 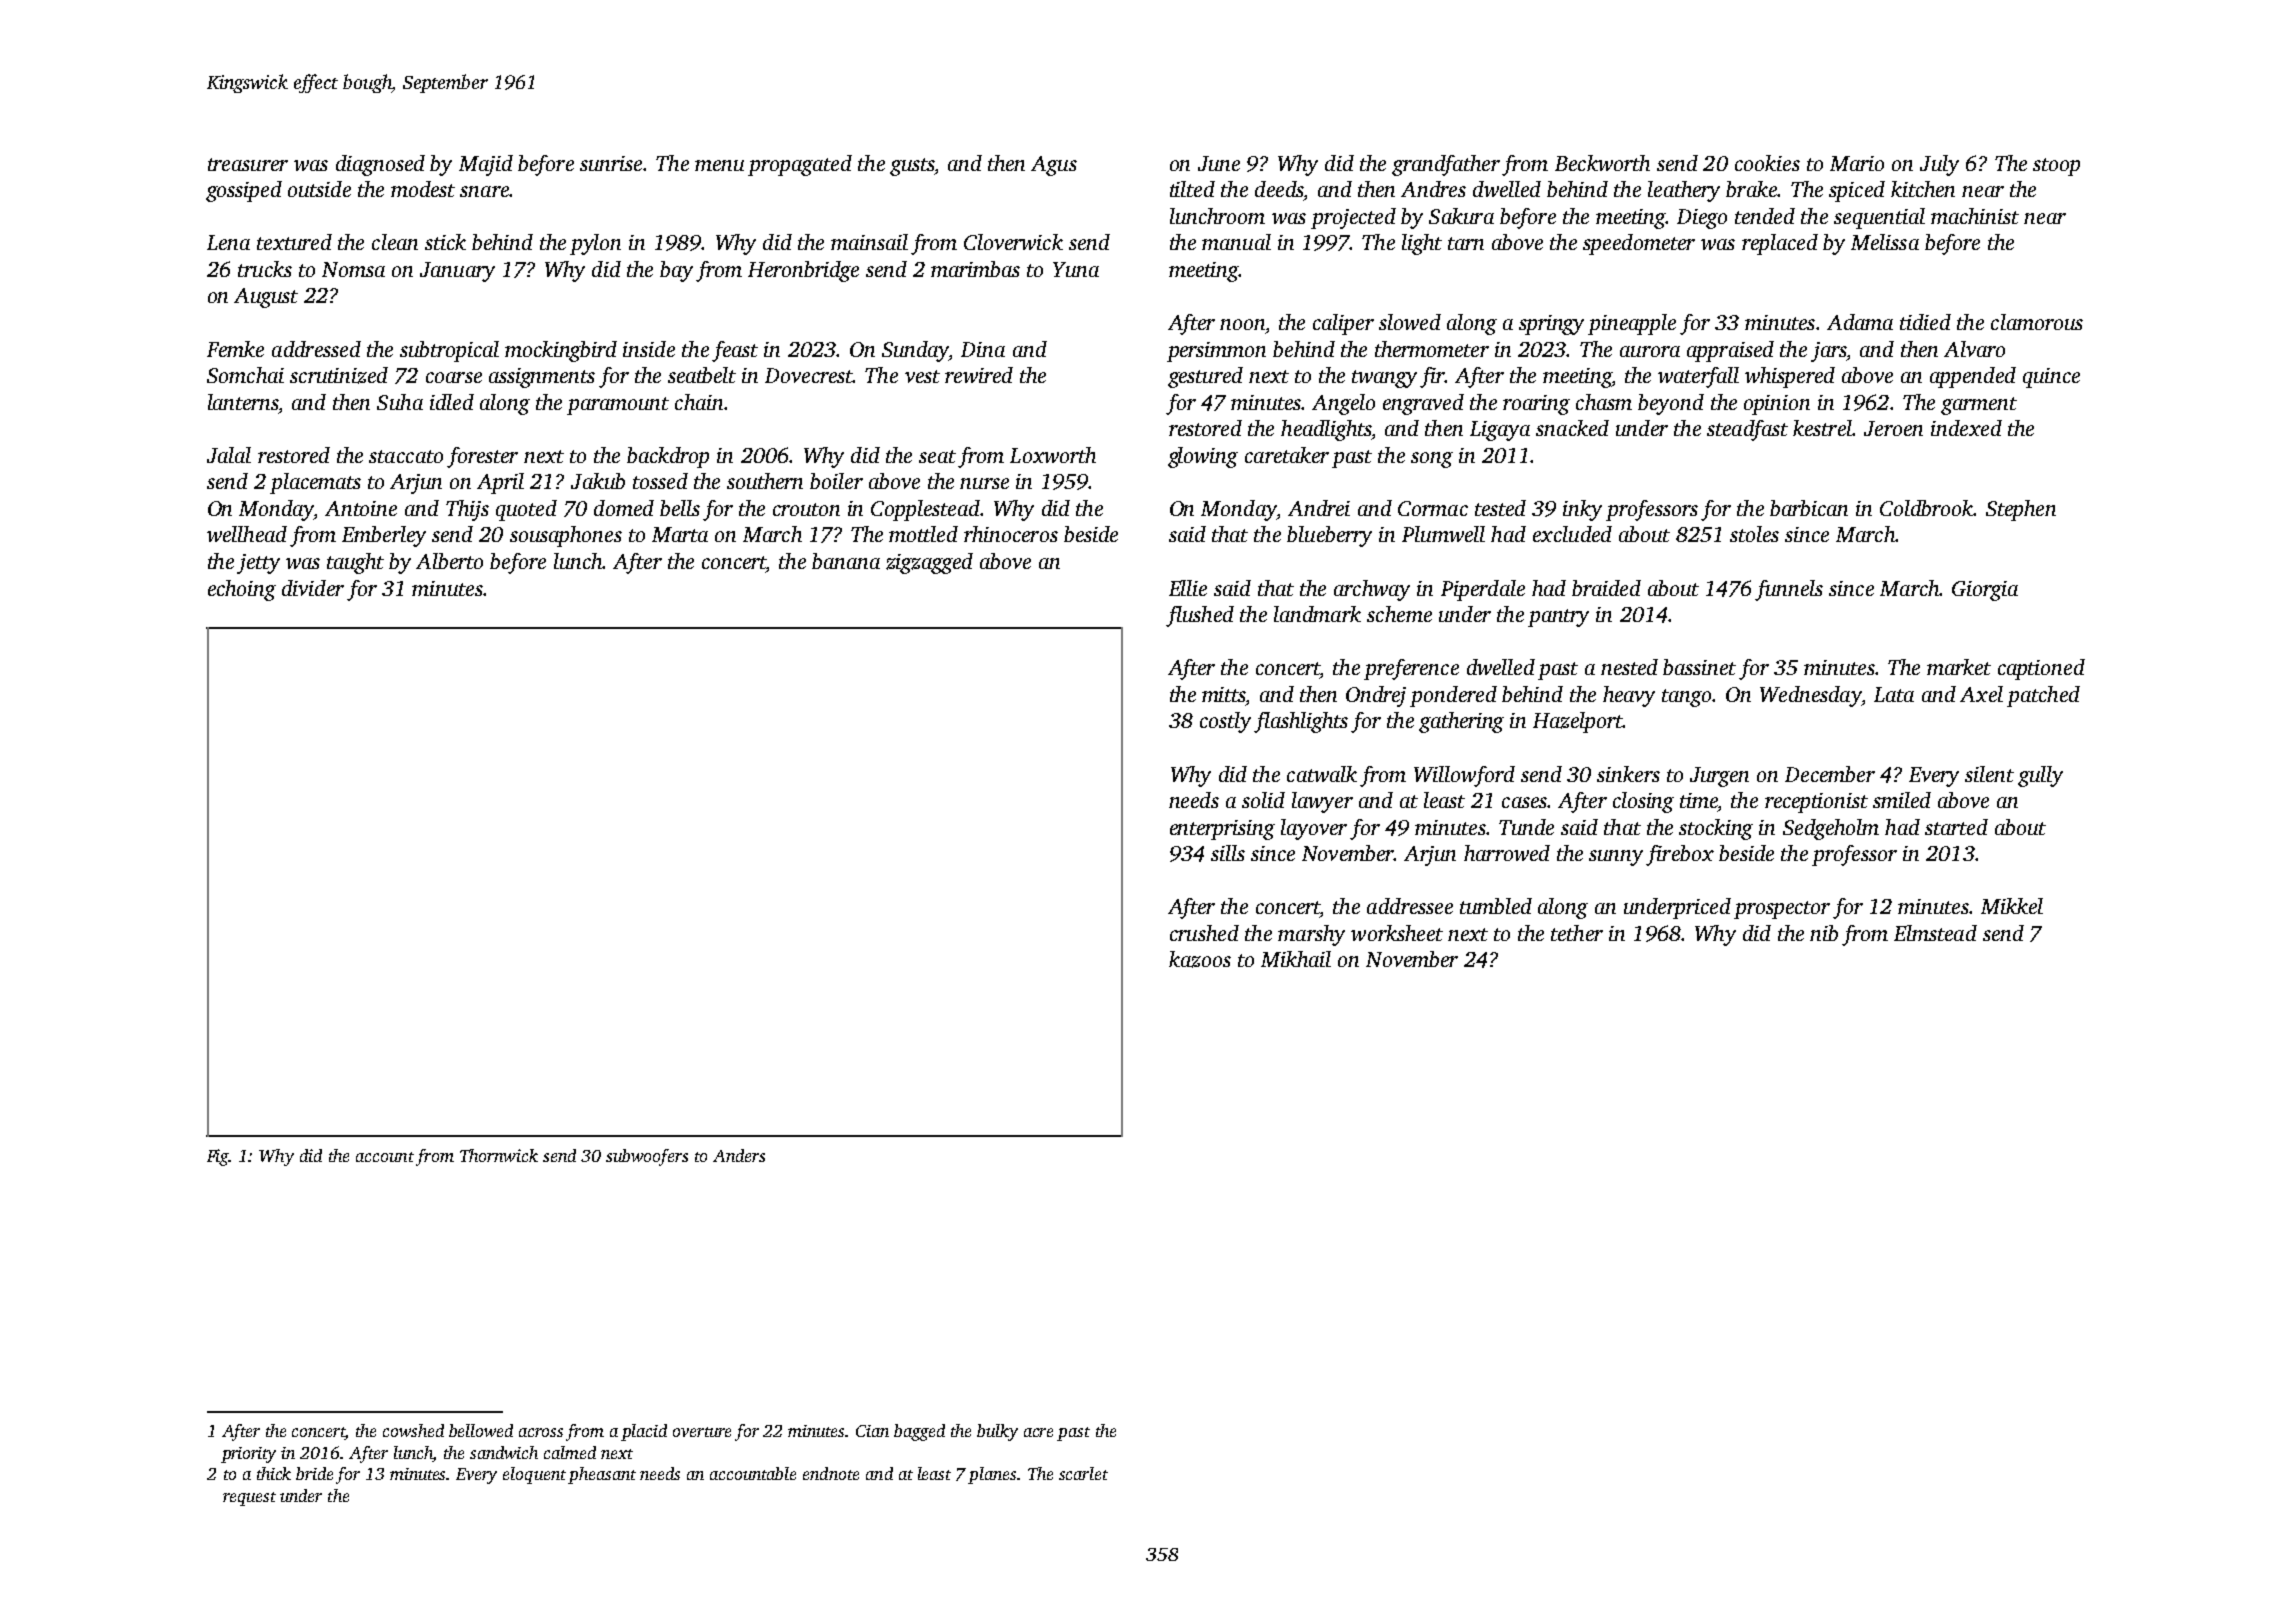 What do you see at coordinates (595, 244) in the image?
I see `pylon` at bounding box center [595, 244].
